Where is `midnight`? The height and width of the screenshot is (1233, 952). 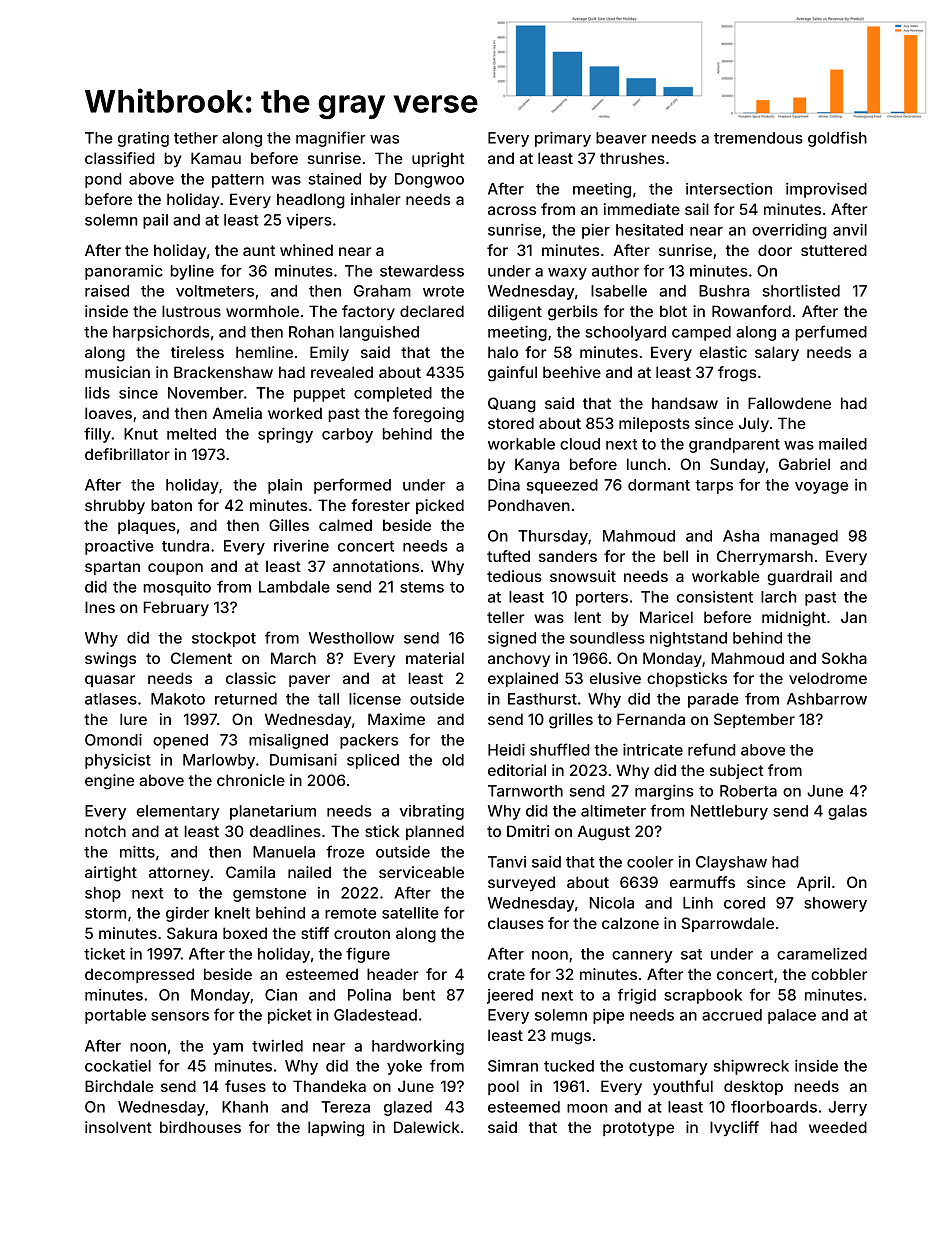 midnight is located at coordinates (794, 619).
